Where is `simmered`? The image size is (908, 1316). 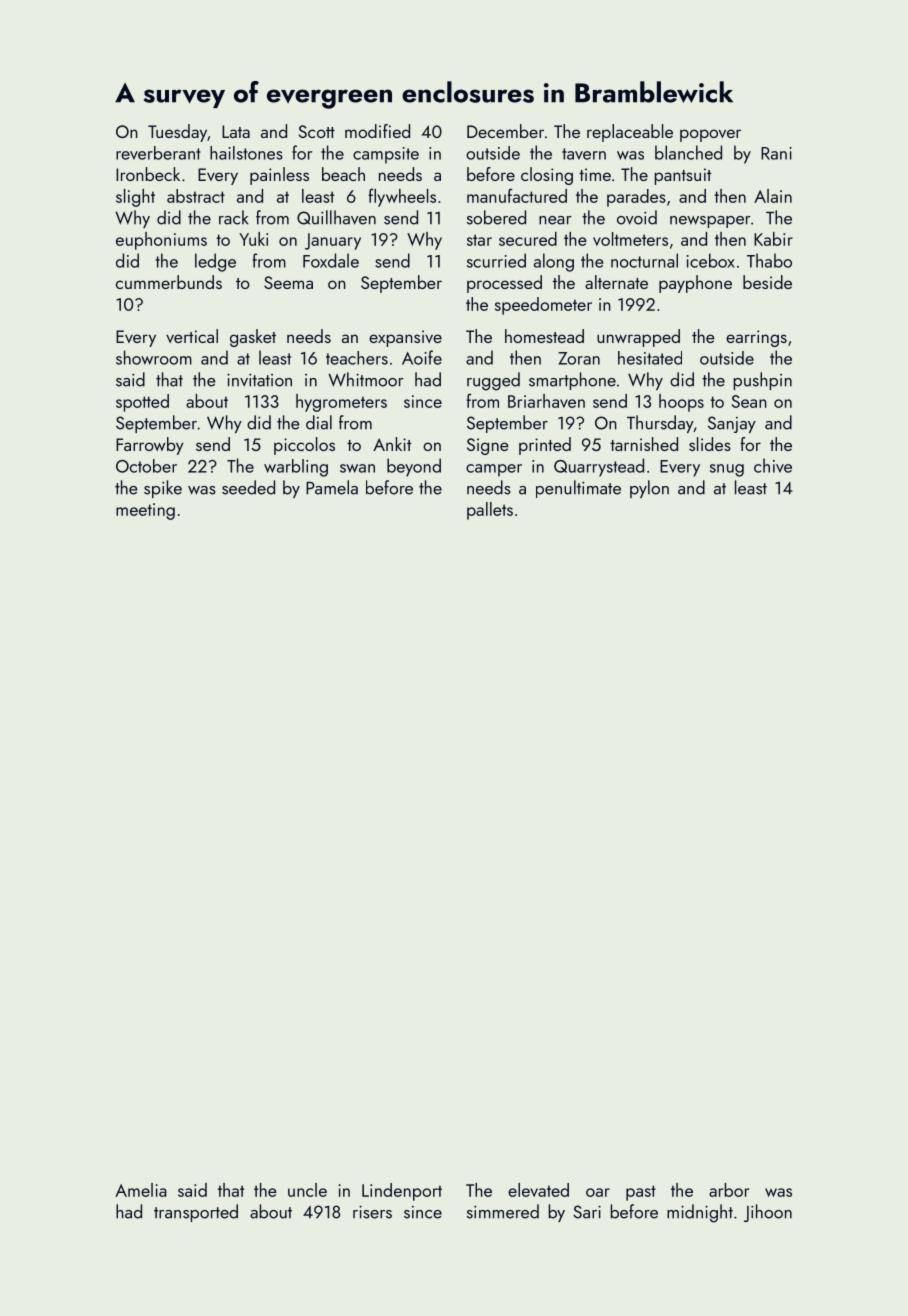
simmered is located at coordinates (503, 1211).
